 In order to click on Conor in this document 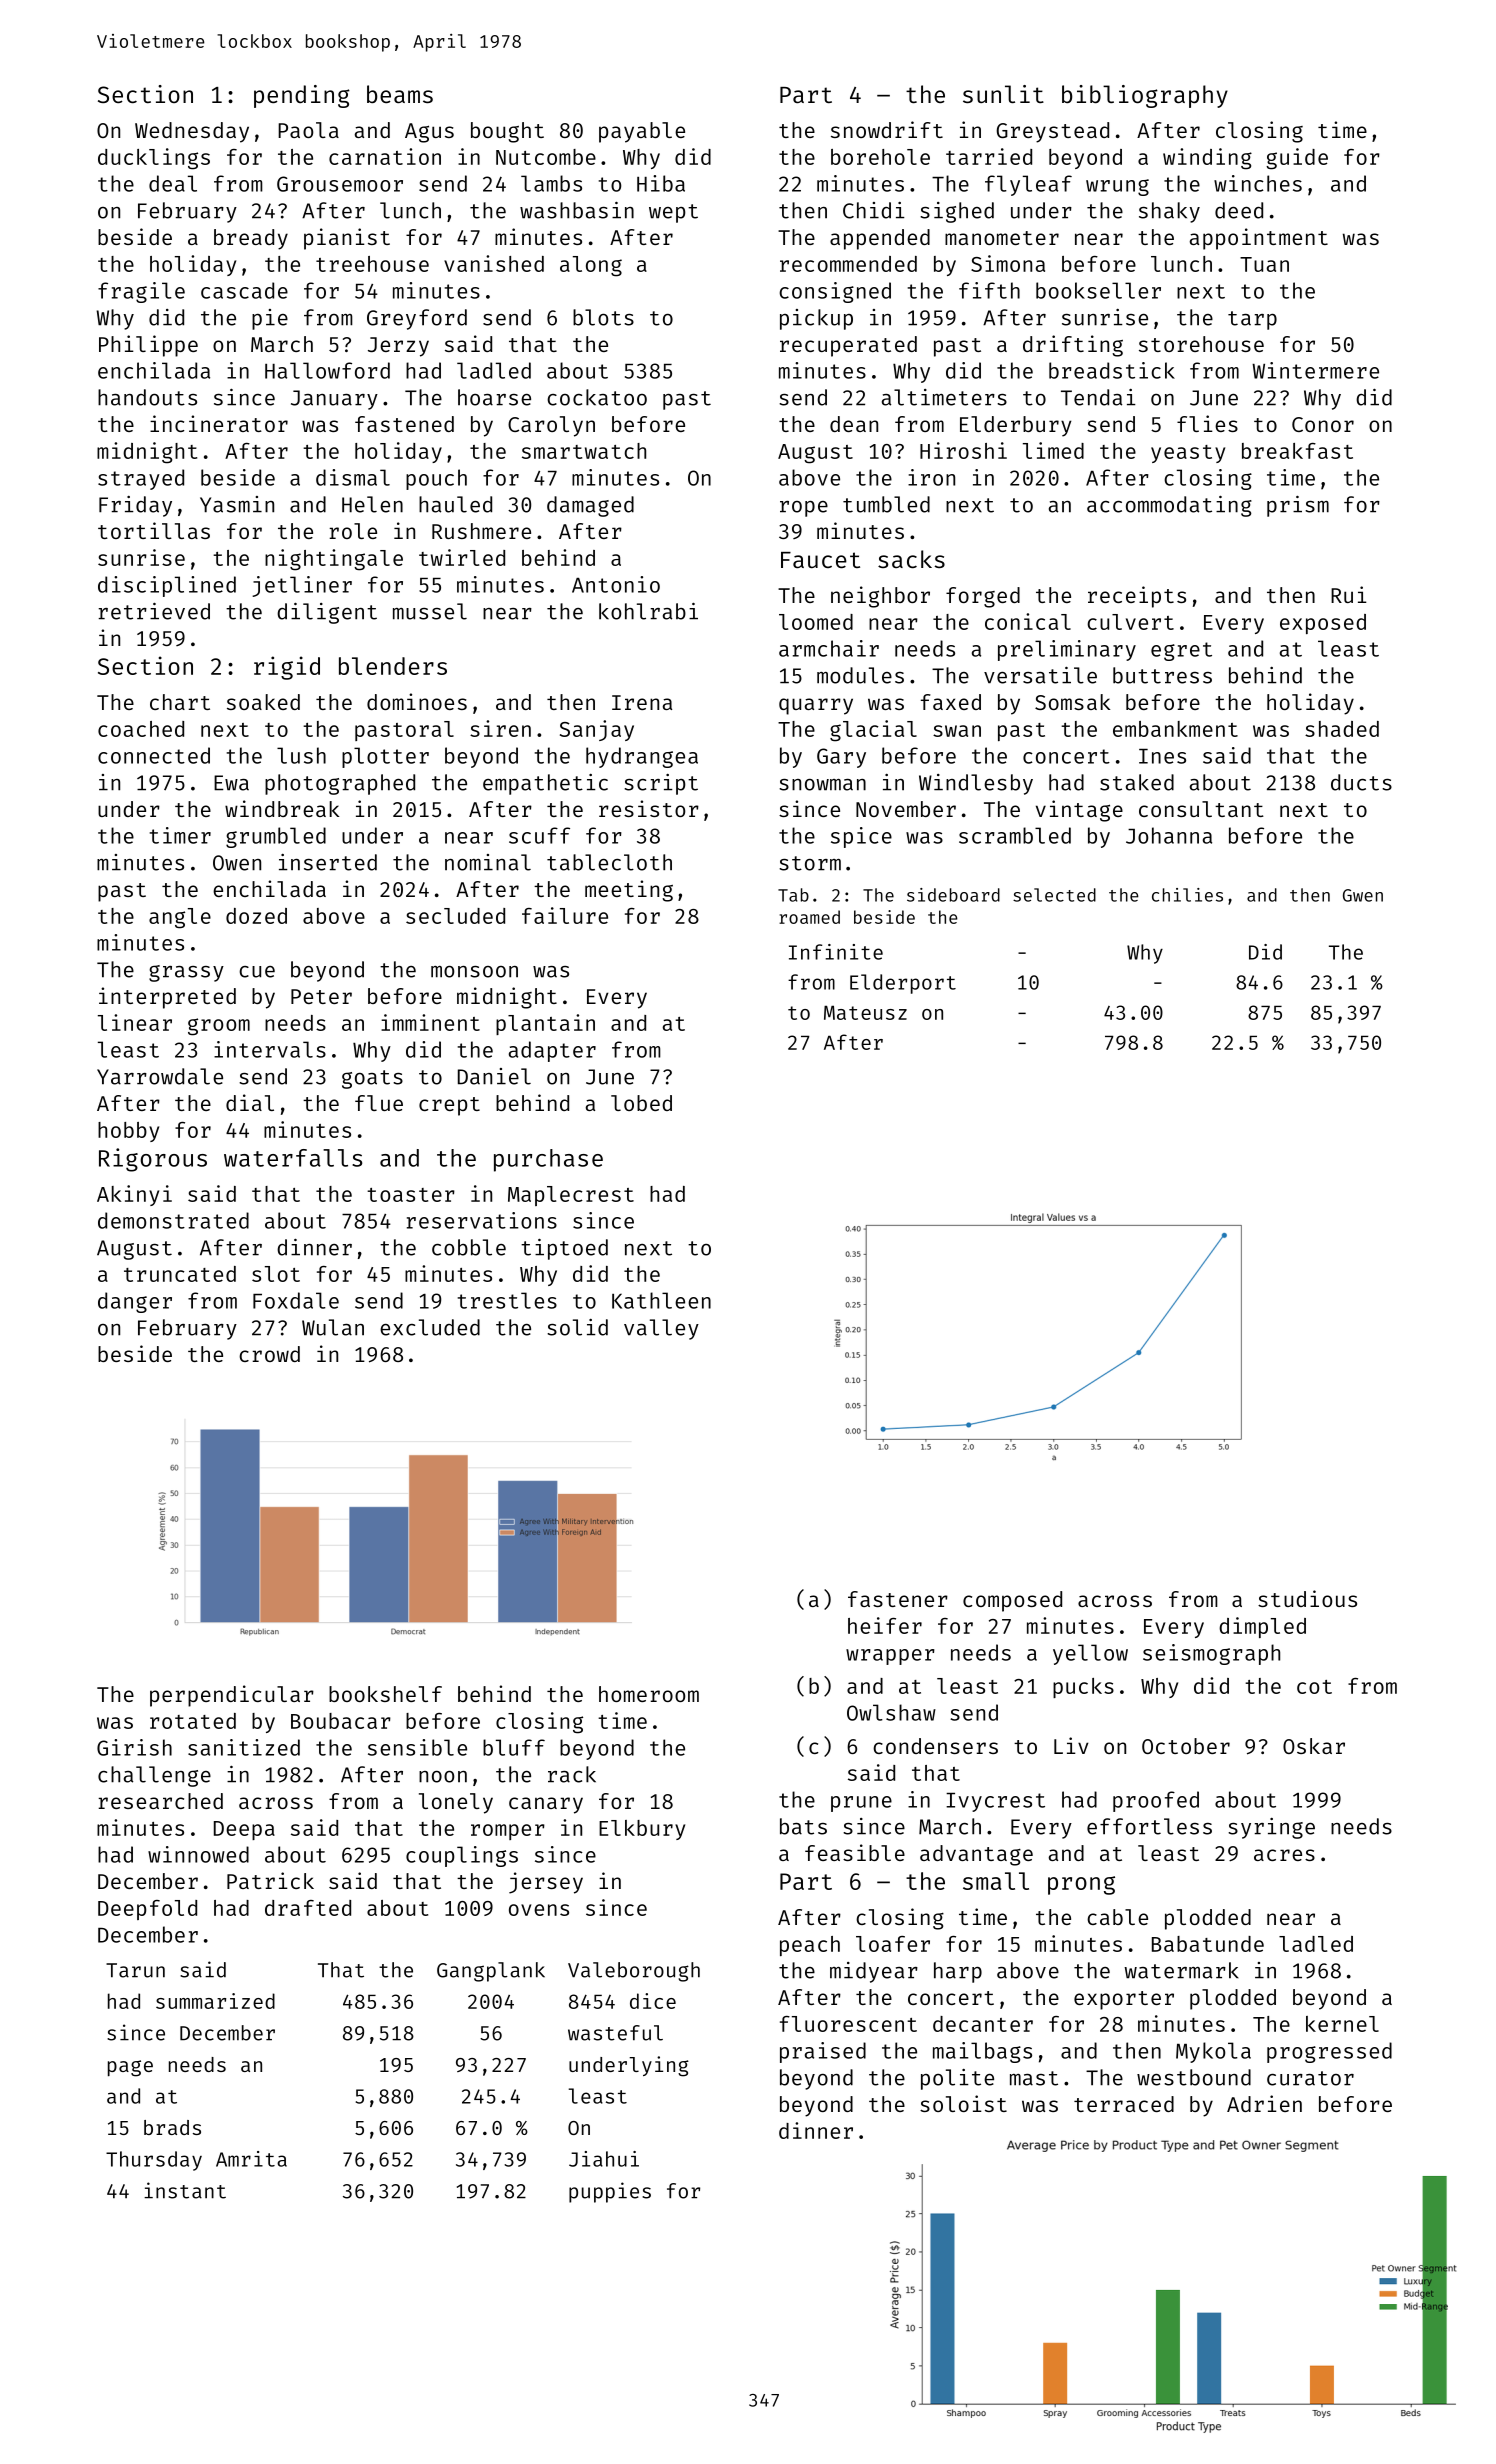, I will do `click(1323, 424)`.
